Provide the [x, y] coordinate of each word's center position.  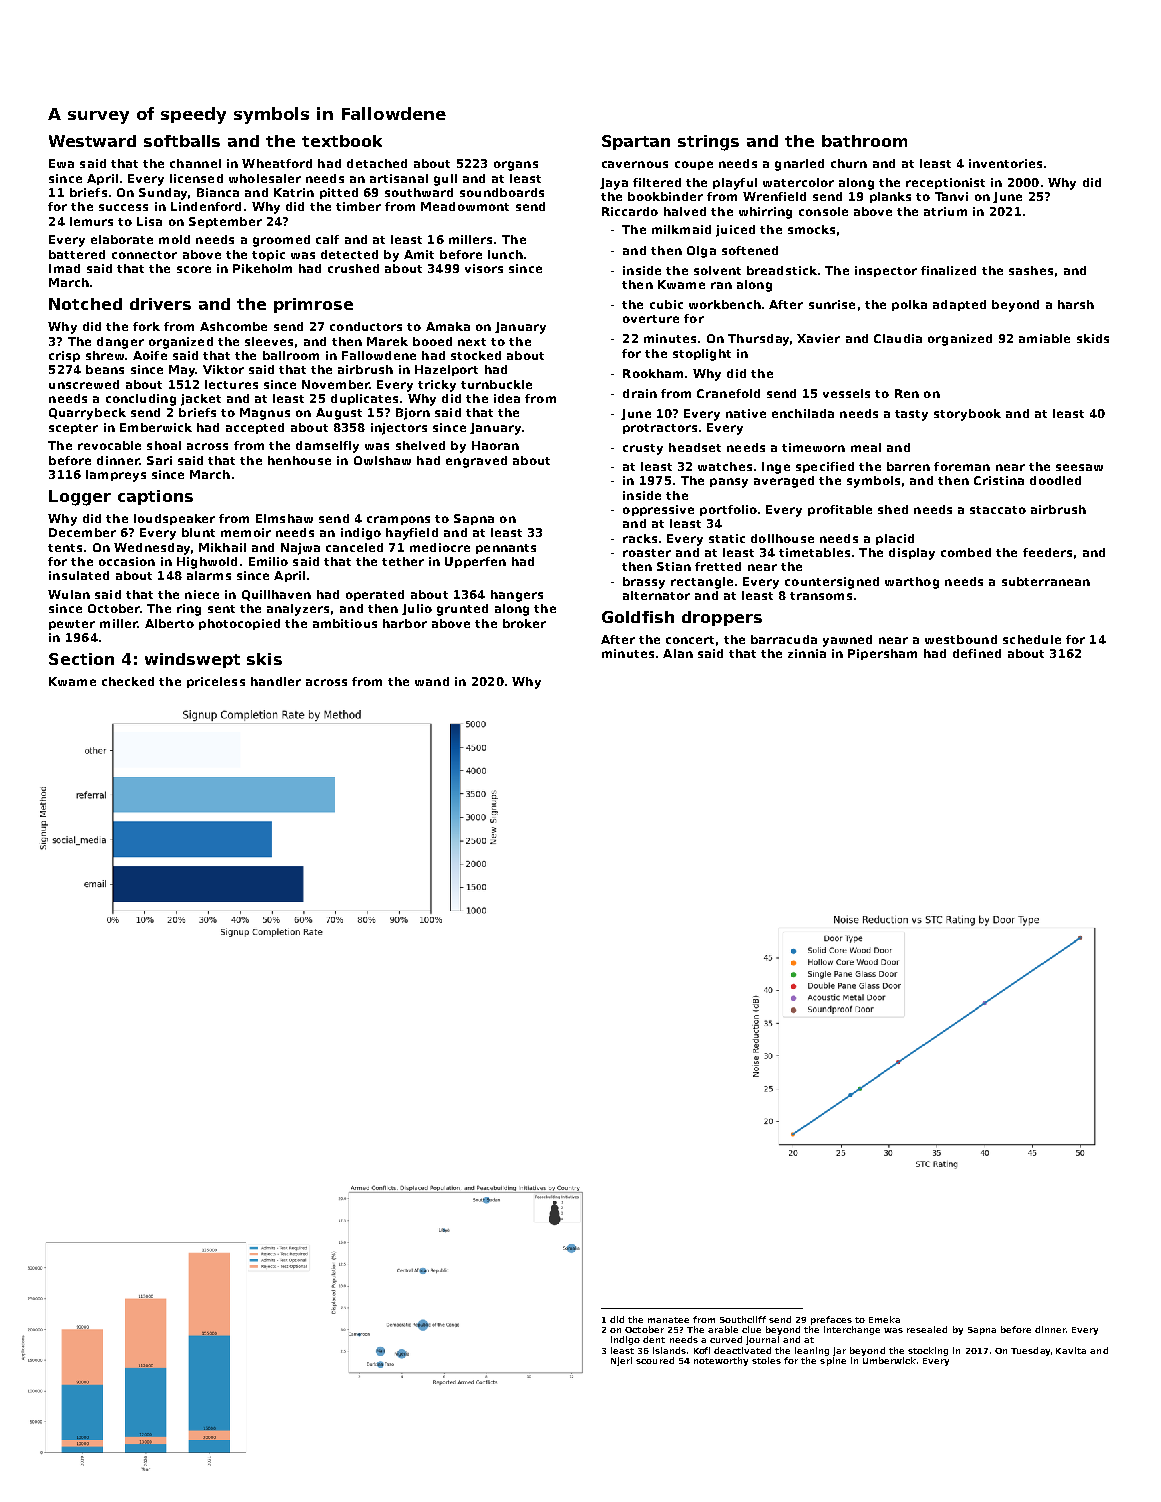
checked [128, 681]
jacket [201, 400]
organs [516, 166]
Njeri [621, 1361]
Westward [92, 141]
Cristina [999, 480]
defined [977, 653]
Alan [678, 653]
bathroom [864, 141]
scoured [655, 1360]
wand [432, 681]
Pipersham [882, 654]
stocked [476, 355]
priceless [216, 682]
